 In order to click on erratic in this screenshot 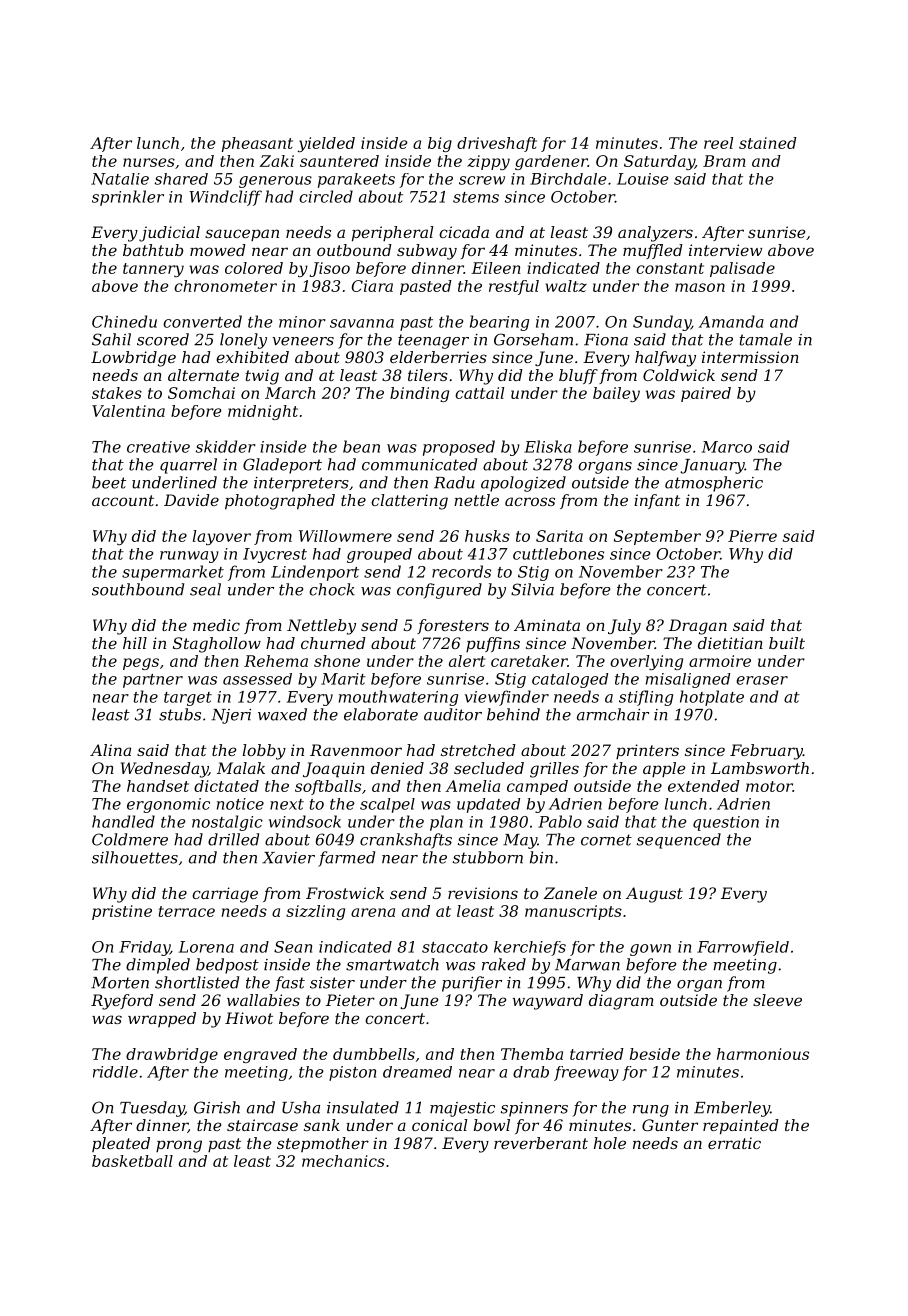, I will do `click(734, 1143)`.
